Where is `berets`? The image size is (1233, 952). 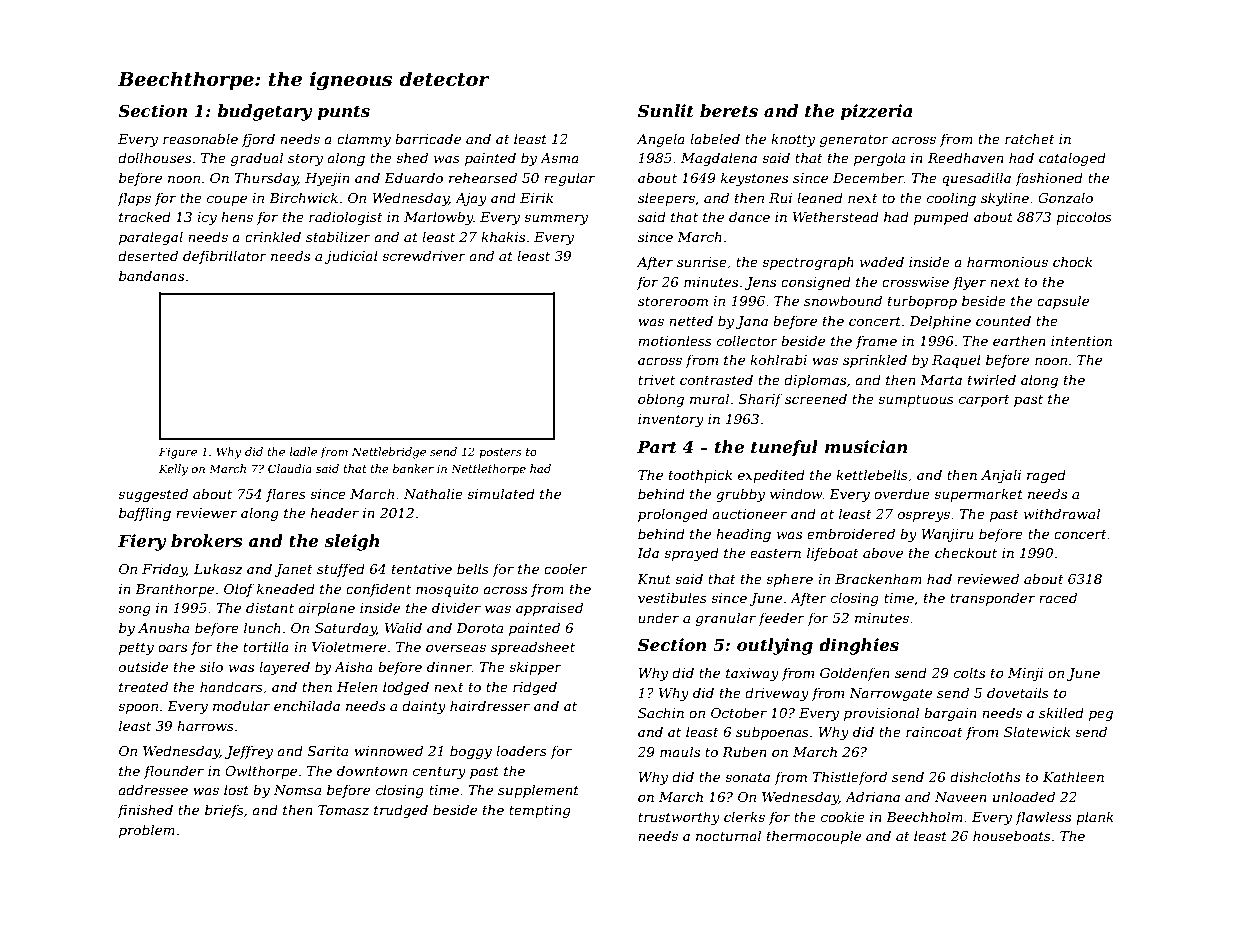
berets is located at coordinates (729, 110).
